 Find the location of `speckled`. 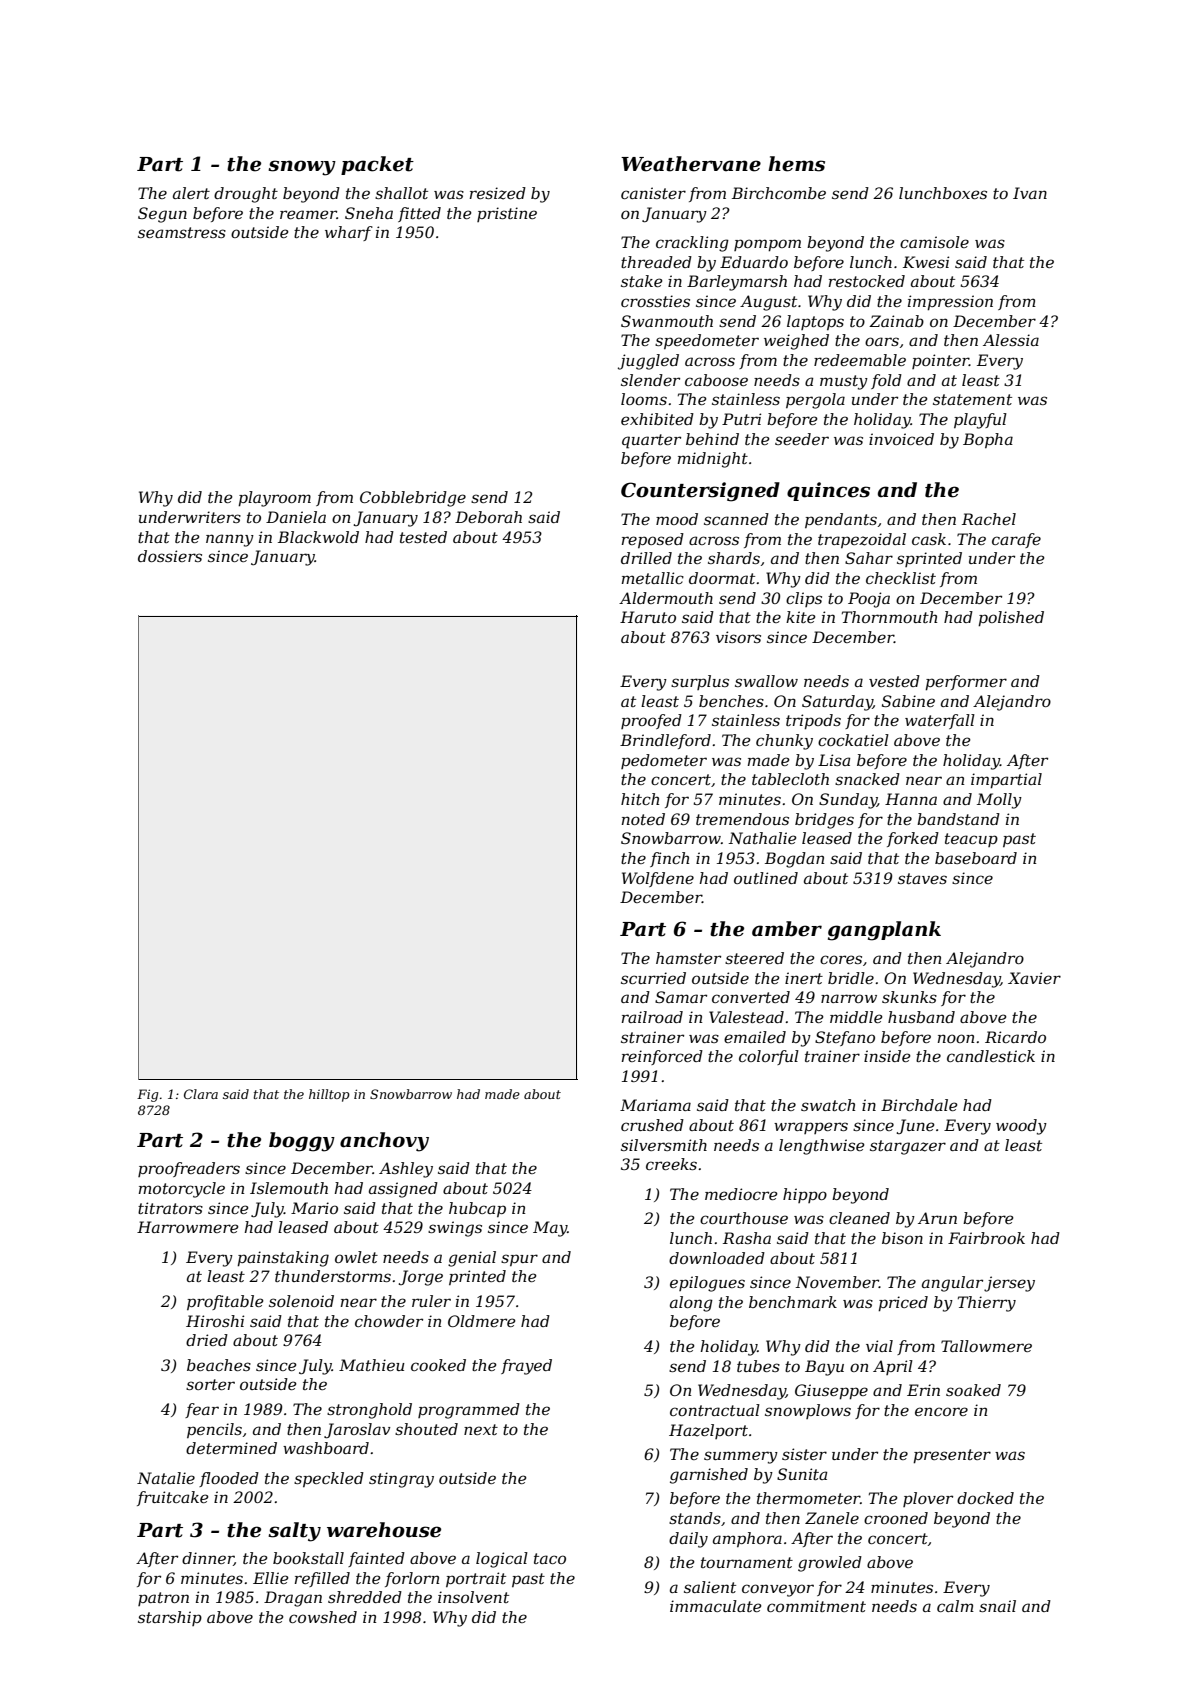

speckled is located at coordinates (329, 1479).
